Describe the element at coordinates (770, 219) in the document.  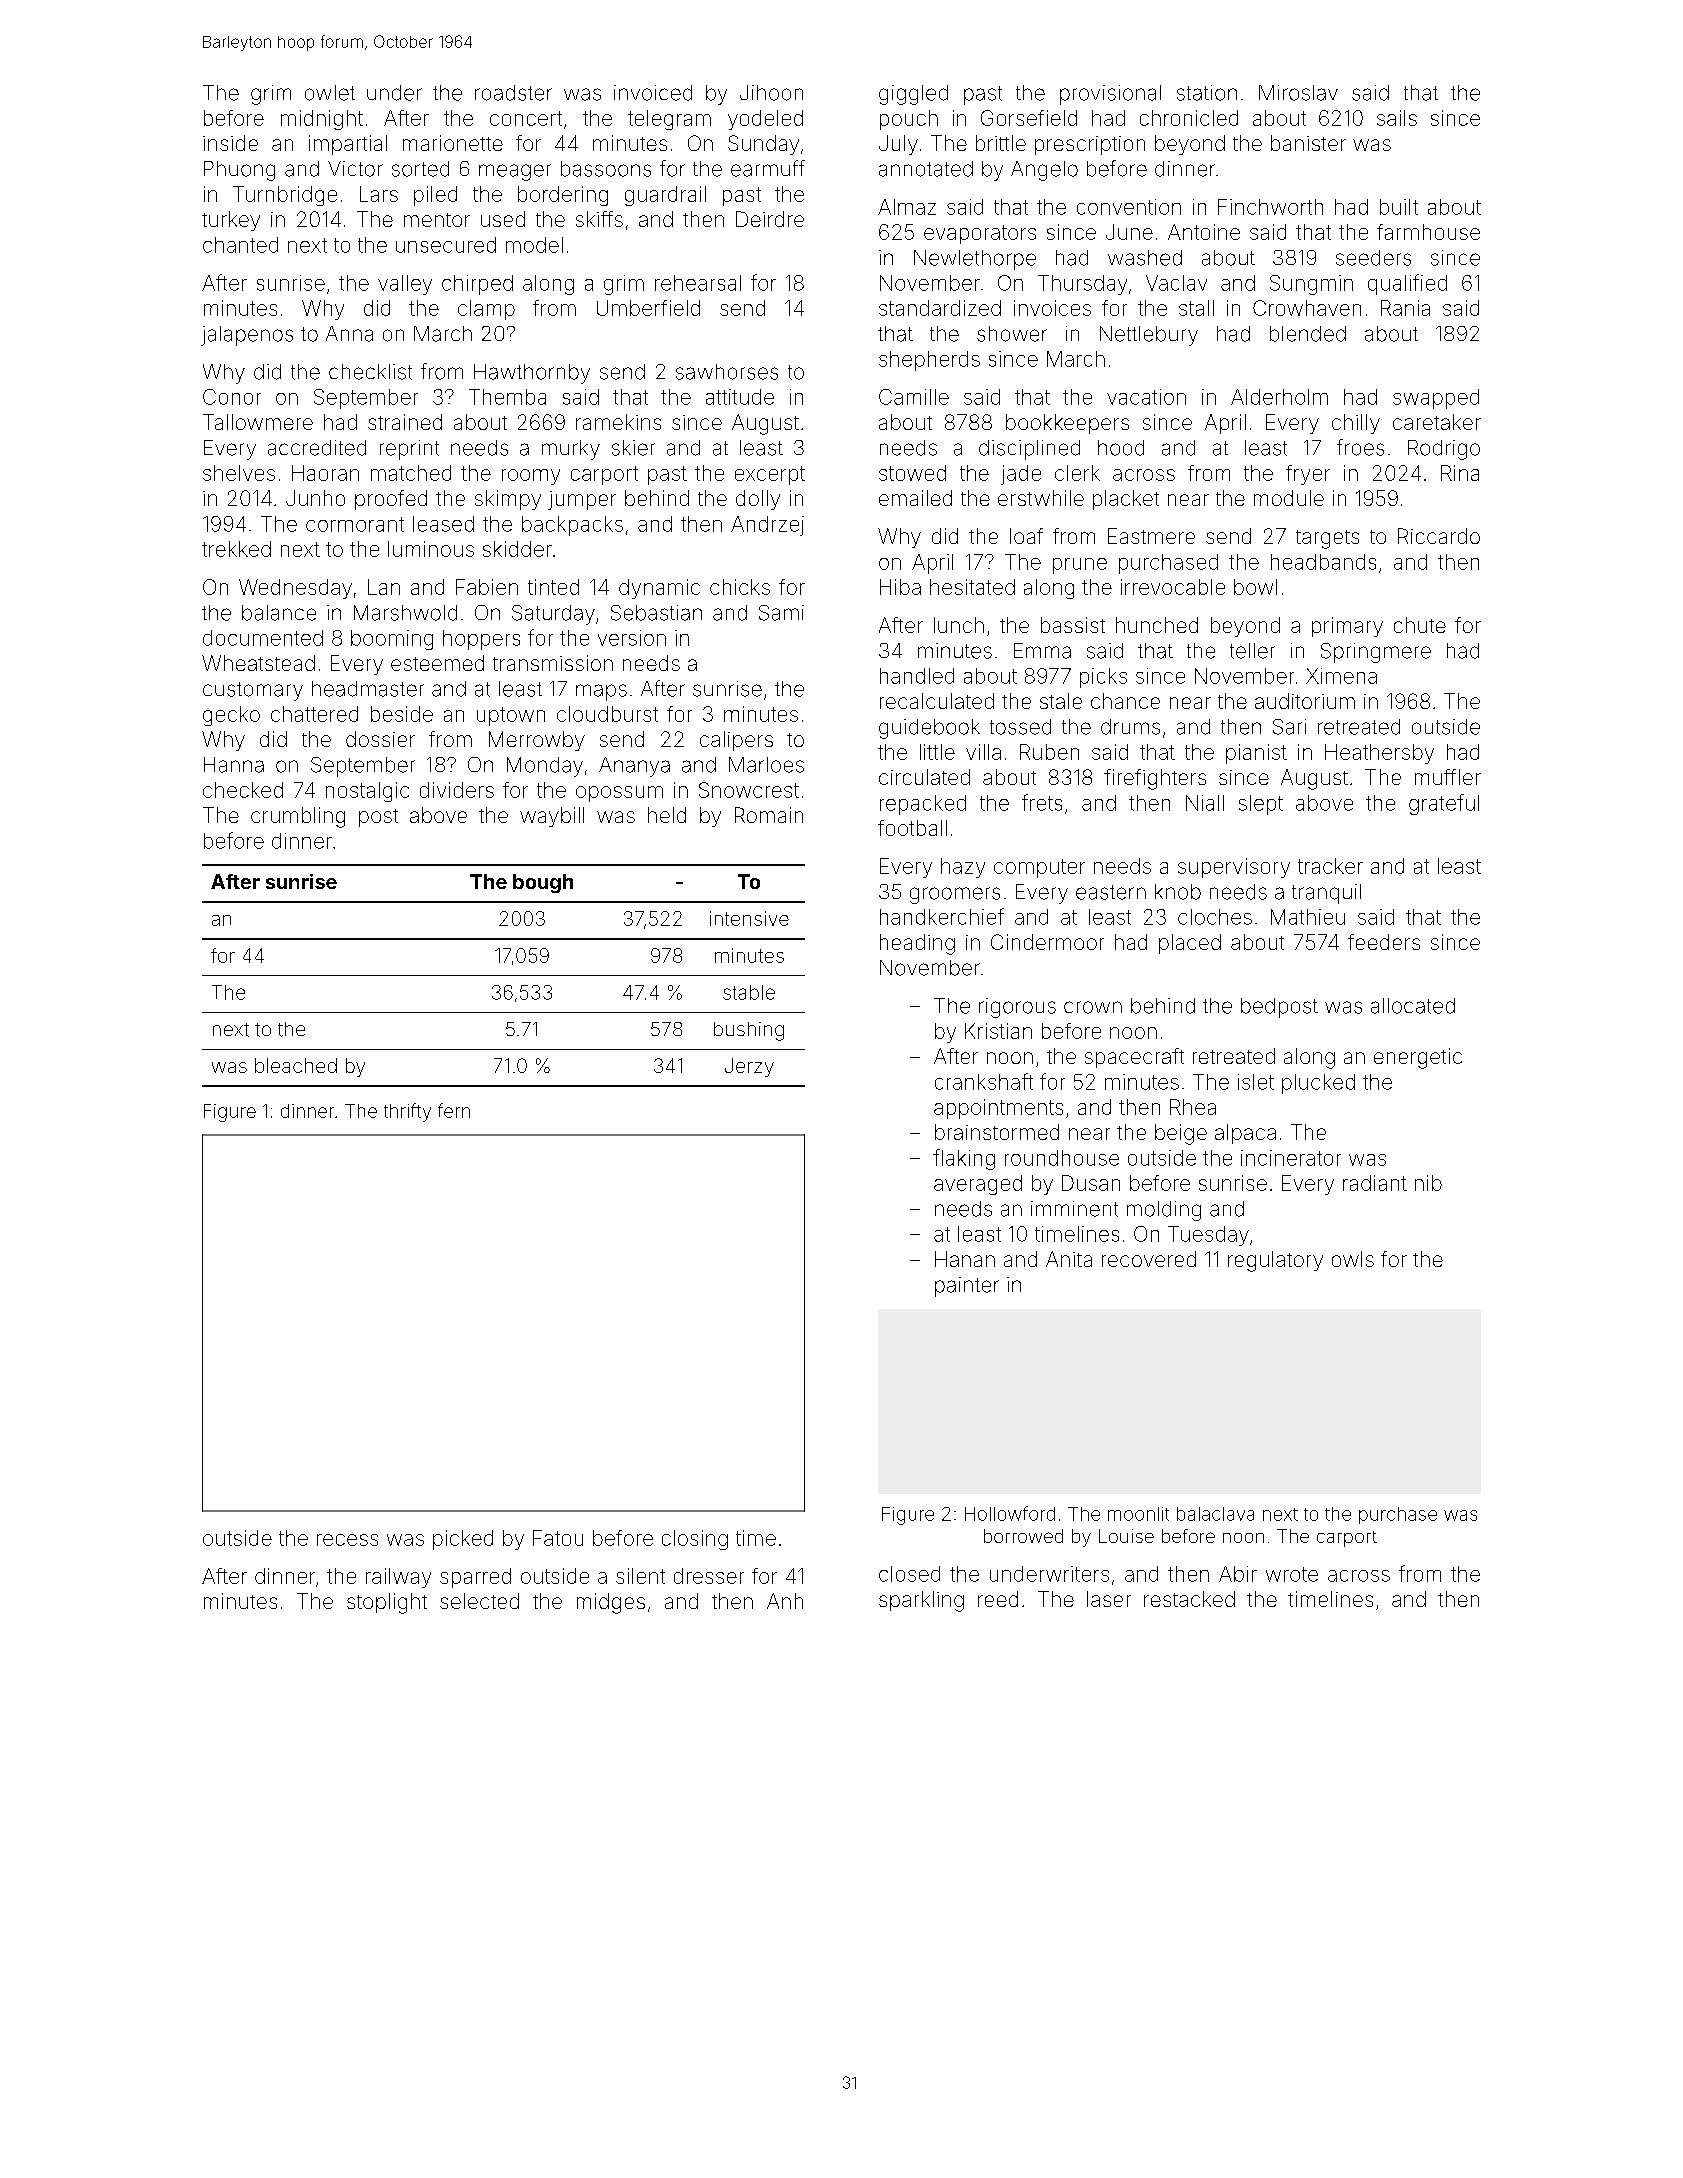
I see `Deirdre` at that location.
